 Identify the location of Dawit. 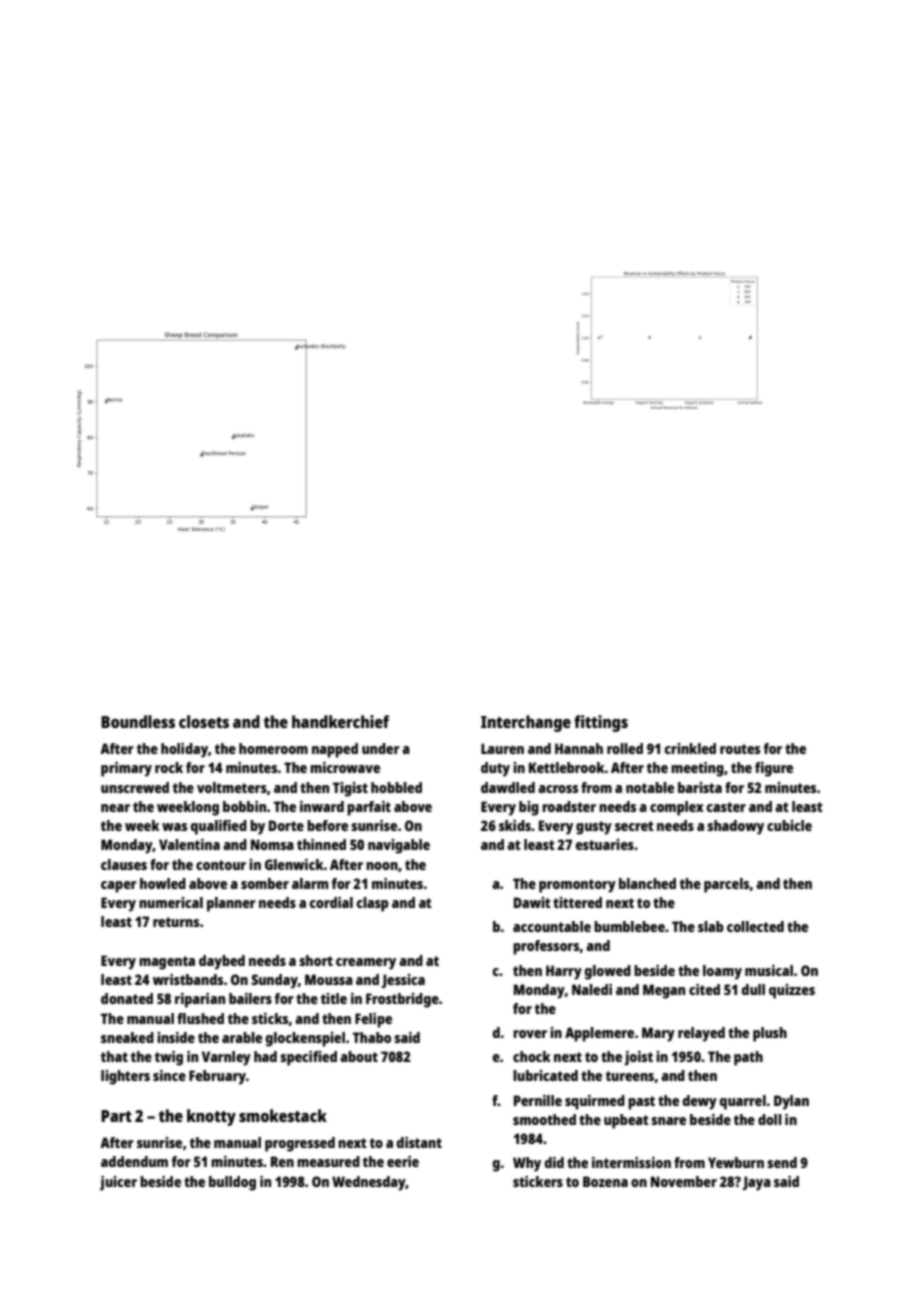
(532, 902).
